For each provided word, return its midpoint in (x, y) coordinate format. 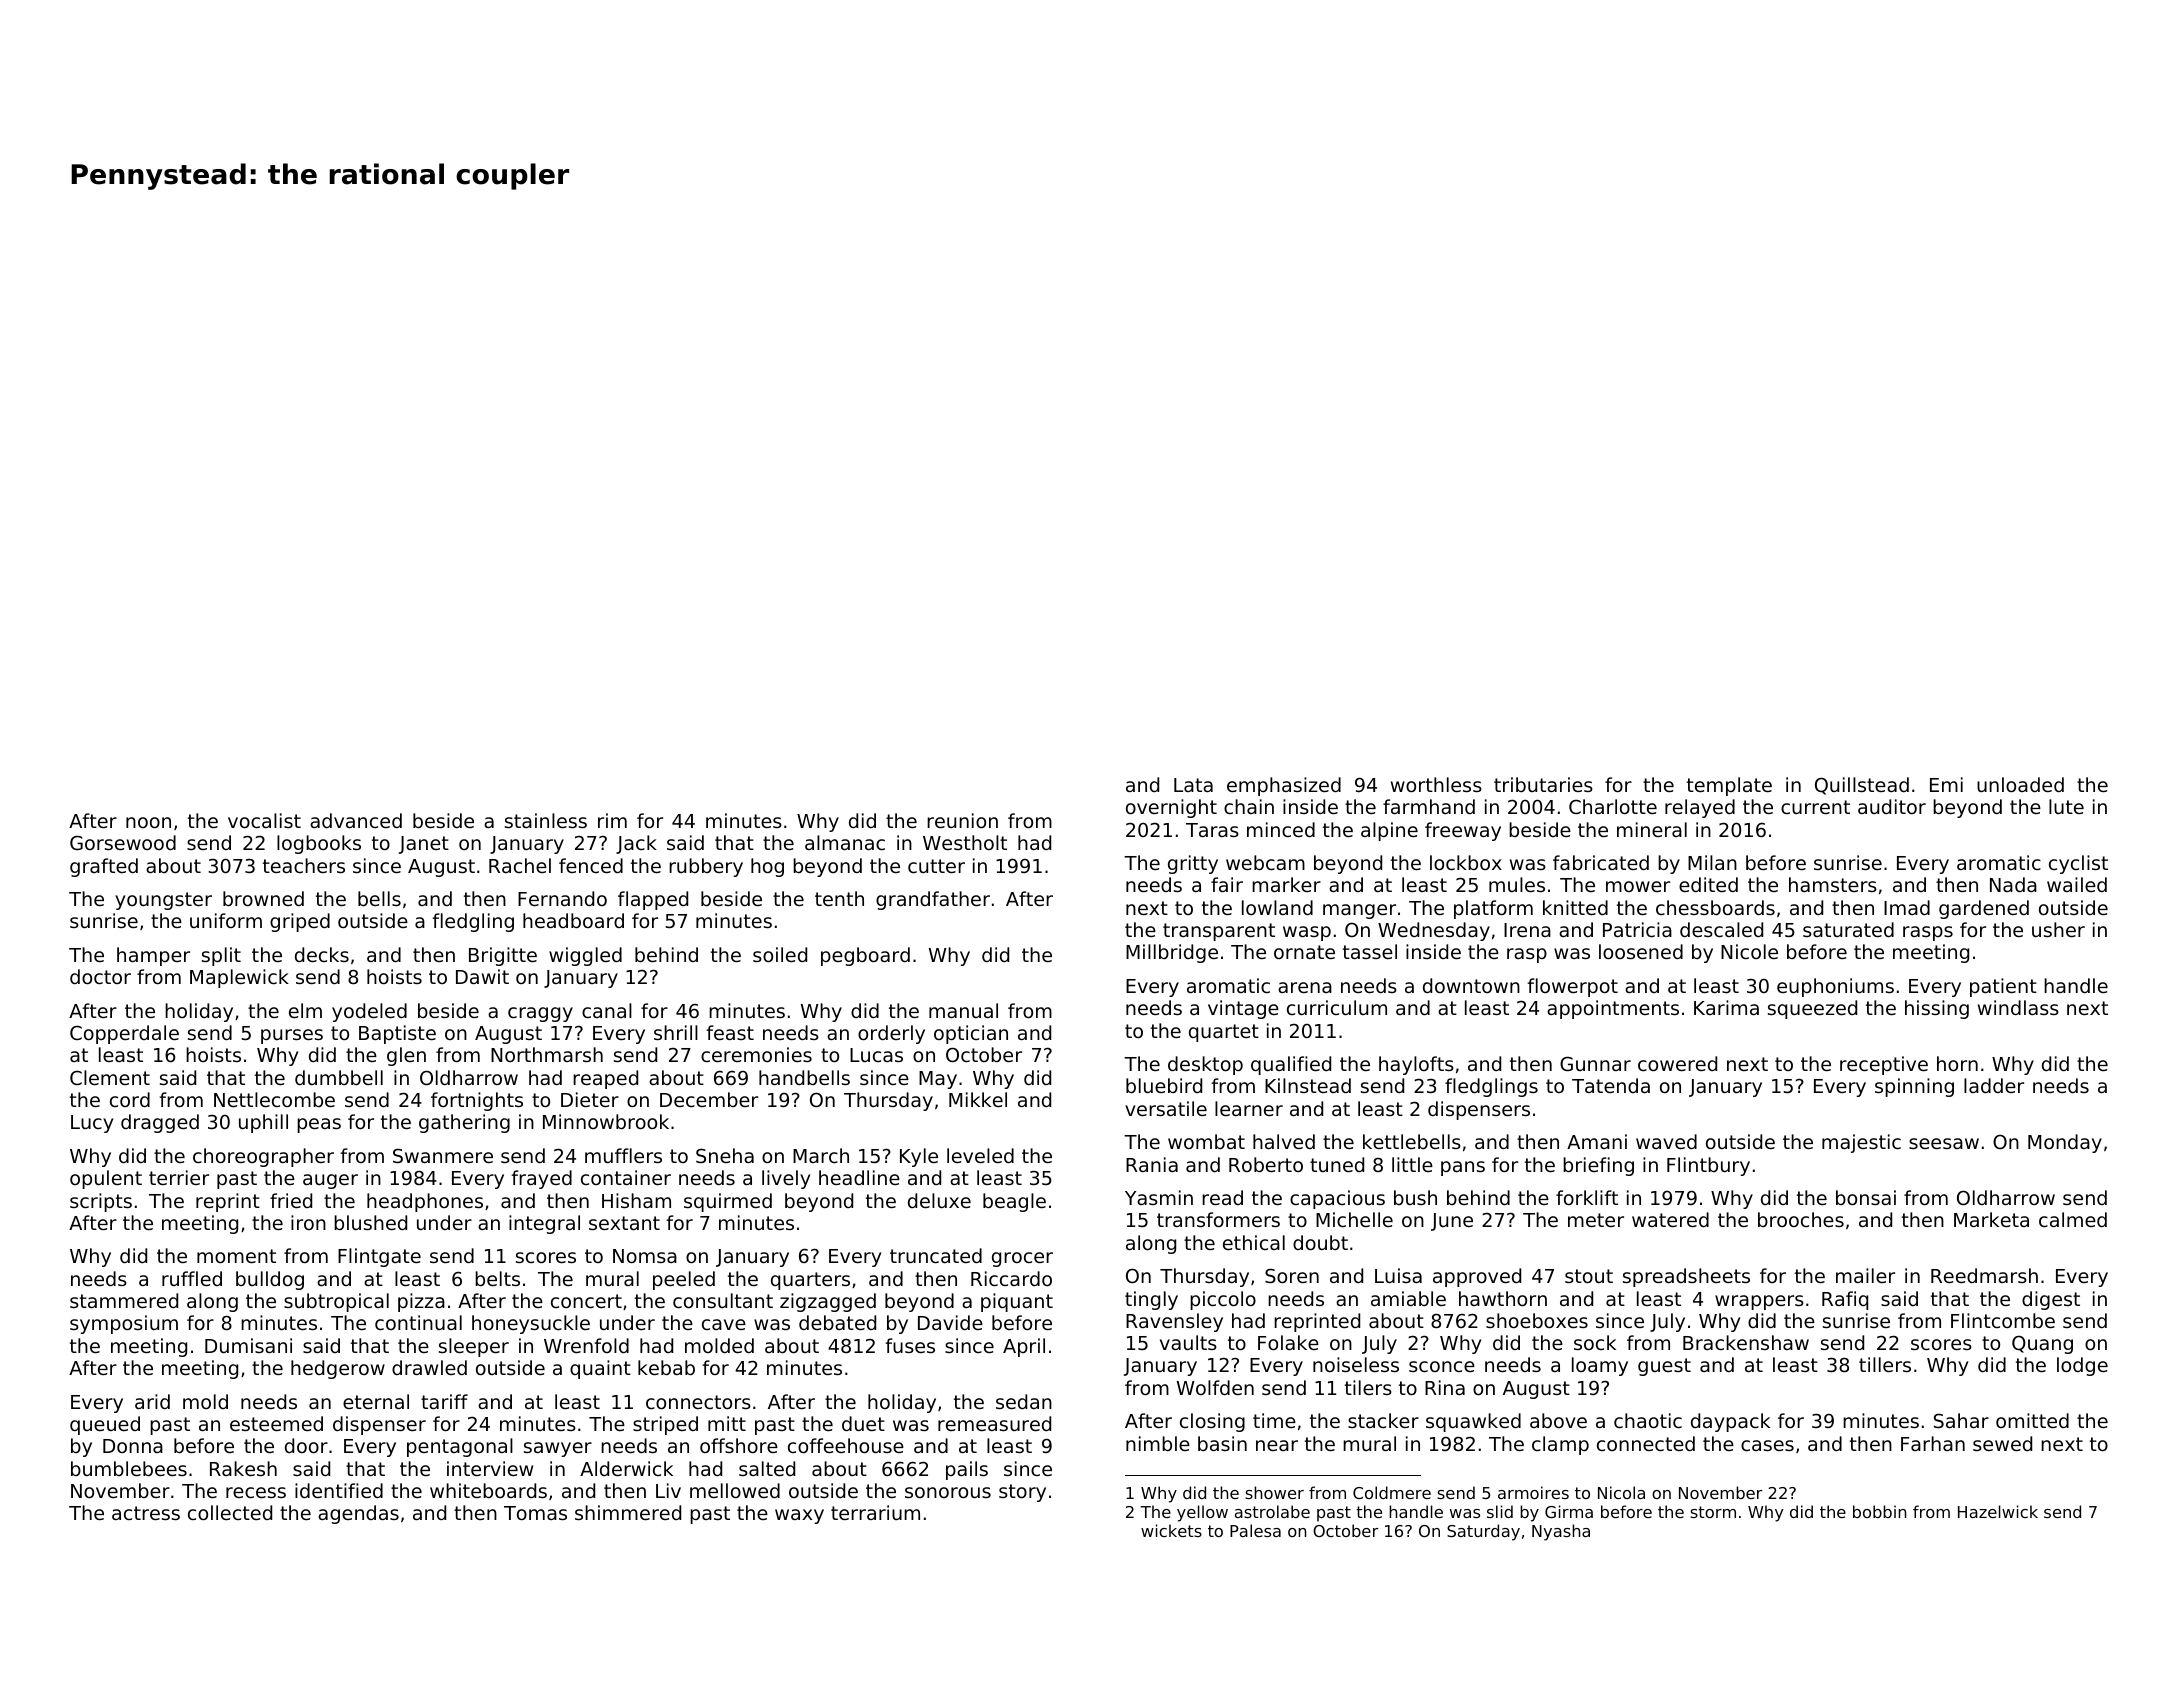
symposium (124, 1324)
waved (1666, 1141)
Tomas (535, 1513)
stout (1589, 1276)
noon (148, 822)
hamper (153, 956)
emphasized (1284, 786)
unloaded (2020, 784)
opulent (106, 1179)
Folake (1288, 1342)
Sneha (725, 1155)
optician (971, 1034)
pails (967, 1470)
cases (1767, 1445)
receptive (1884, 1065)
